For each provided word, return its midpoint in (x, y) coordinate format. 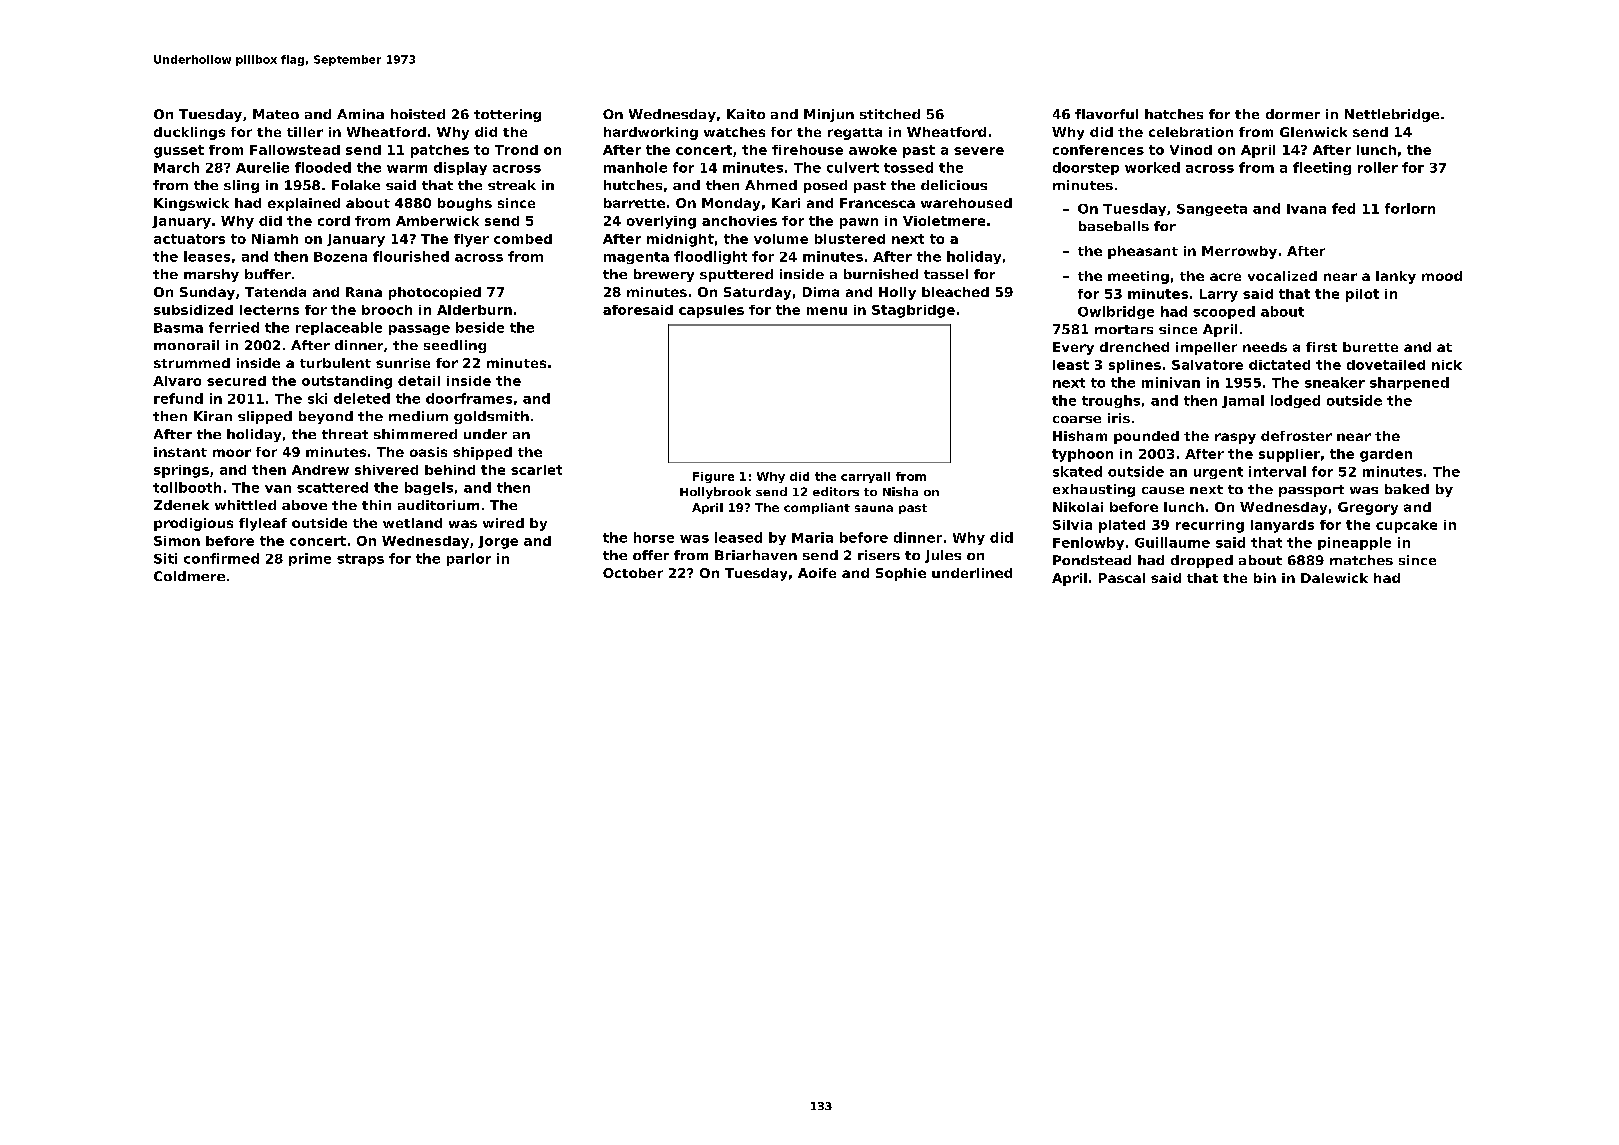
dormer (1293, 114)
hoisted (418, 114)
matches (1361, 560)
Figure (713, 477)
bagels (429, 488)
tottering (507, 115)
